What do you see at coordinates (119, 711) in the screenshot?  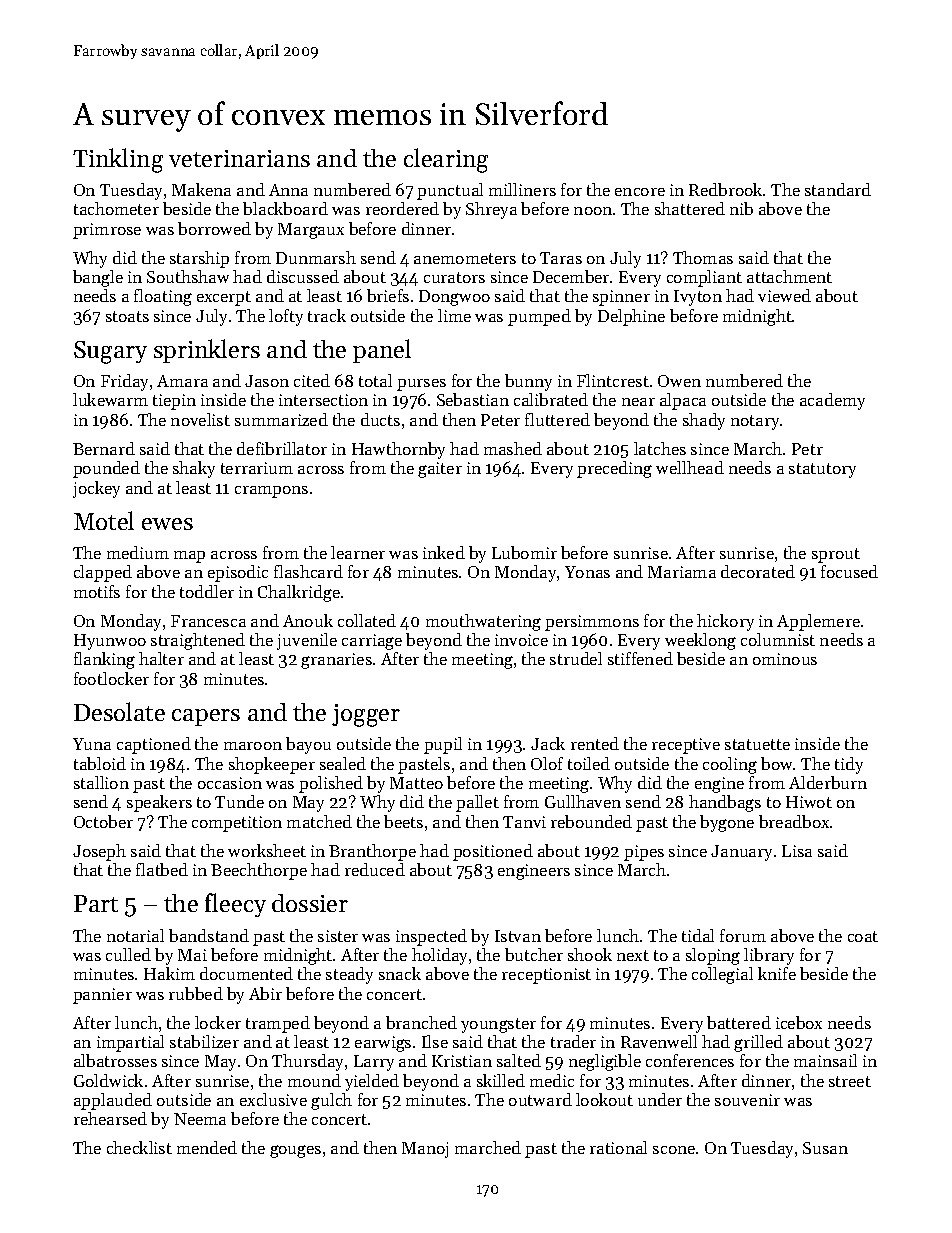 I see `Desolate` at bounding box center [119, 711].
